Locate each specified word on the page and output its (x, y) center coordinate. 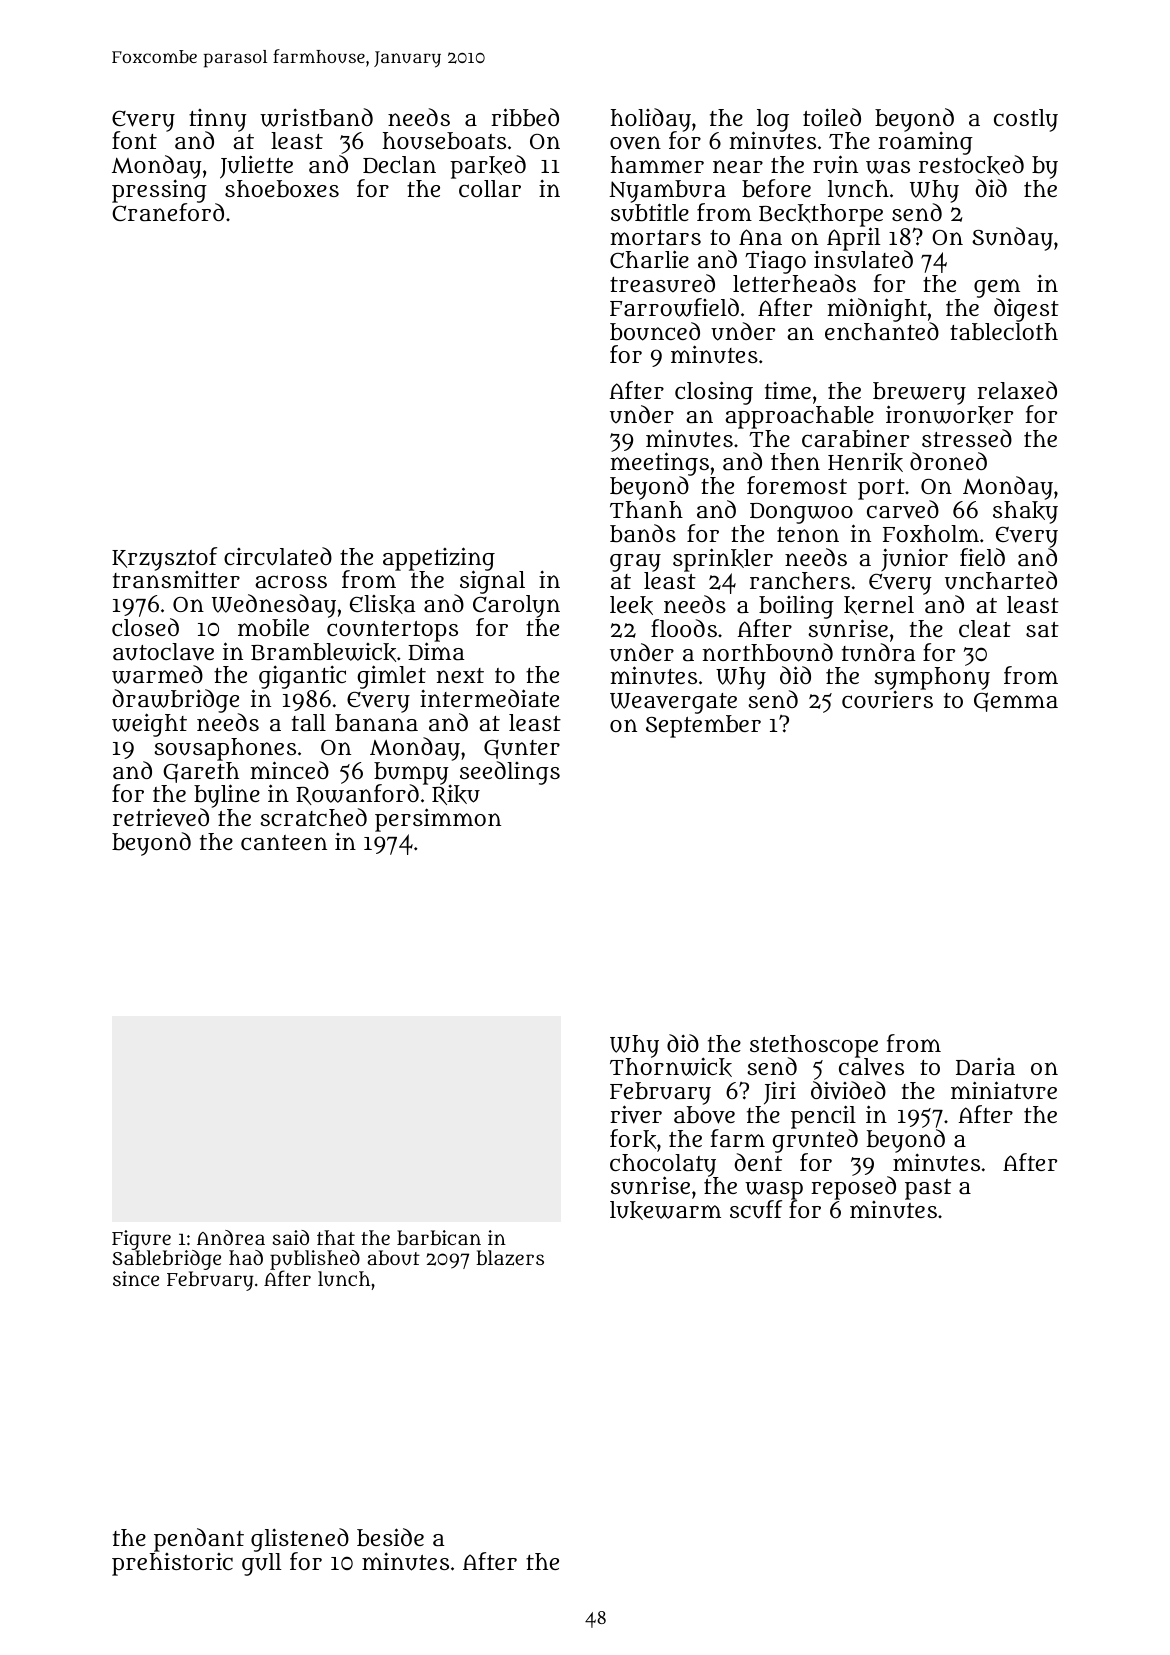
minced (289, 770)
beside (390, 1537)
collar (490, 188)
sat (1042, 629)
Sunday (1012, 239)
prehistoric (172, 1564)
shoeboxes (282, 189)
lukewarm (665, 1210)
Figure (141, 1240)
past (928, 1189)
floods (684, 628)
